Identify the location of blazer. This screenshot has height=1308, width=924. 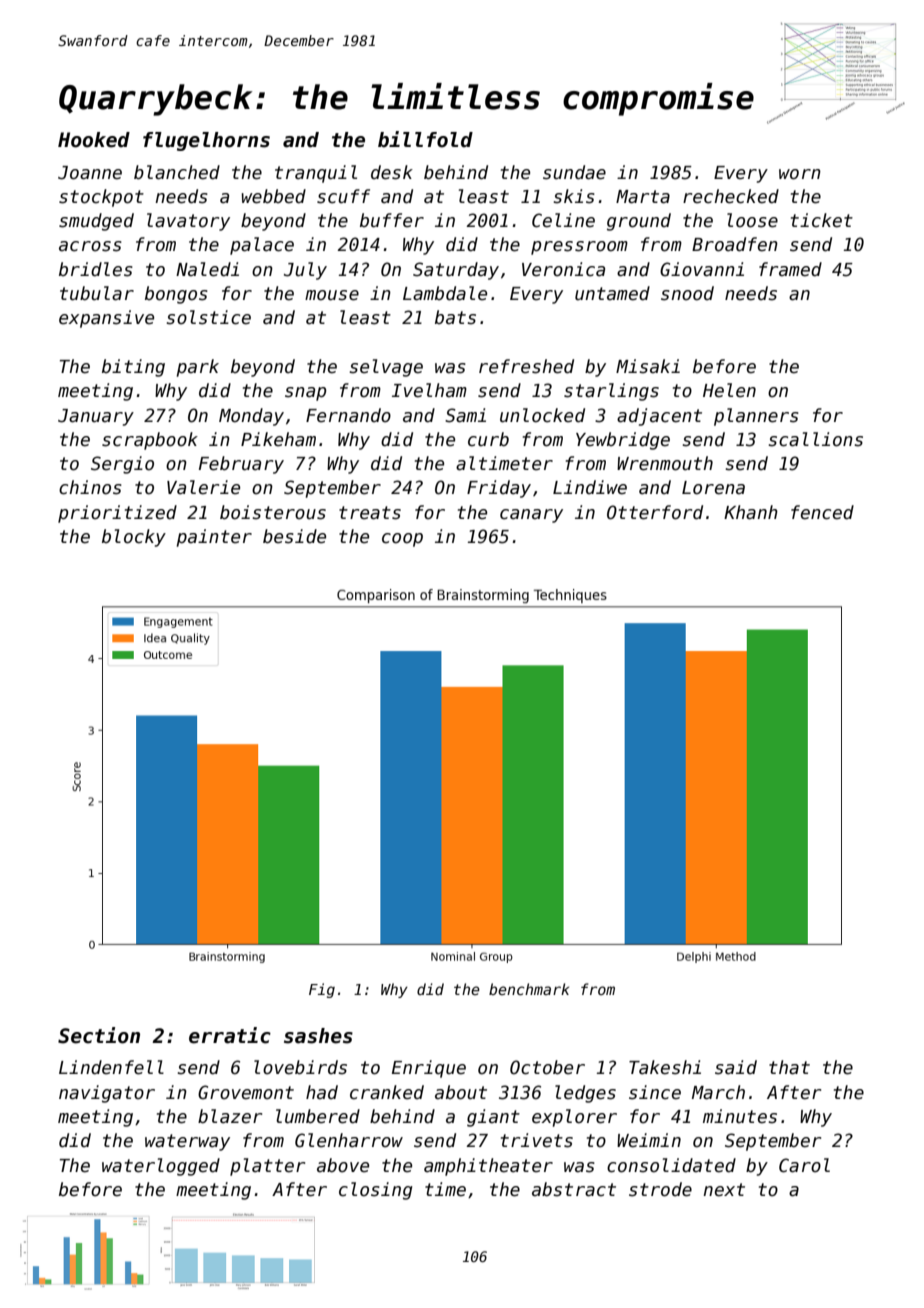
(230, 1116).
